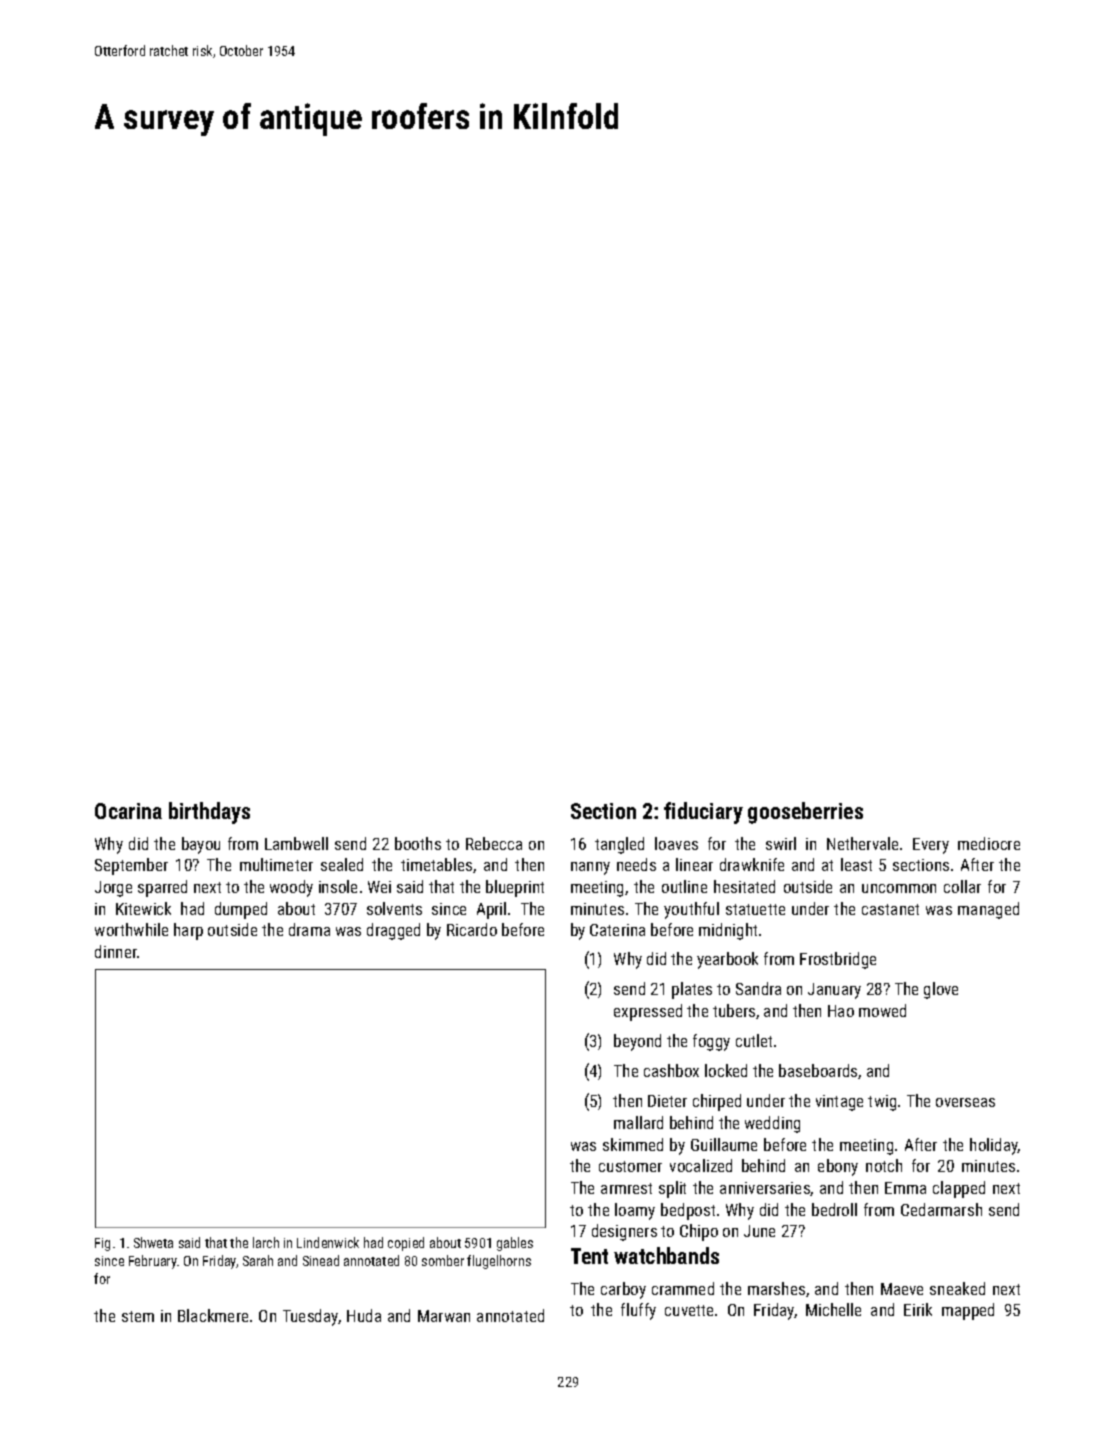  I want to click on Fig, so click(102, 1244).
